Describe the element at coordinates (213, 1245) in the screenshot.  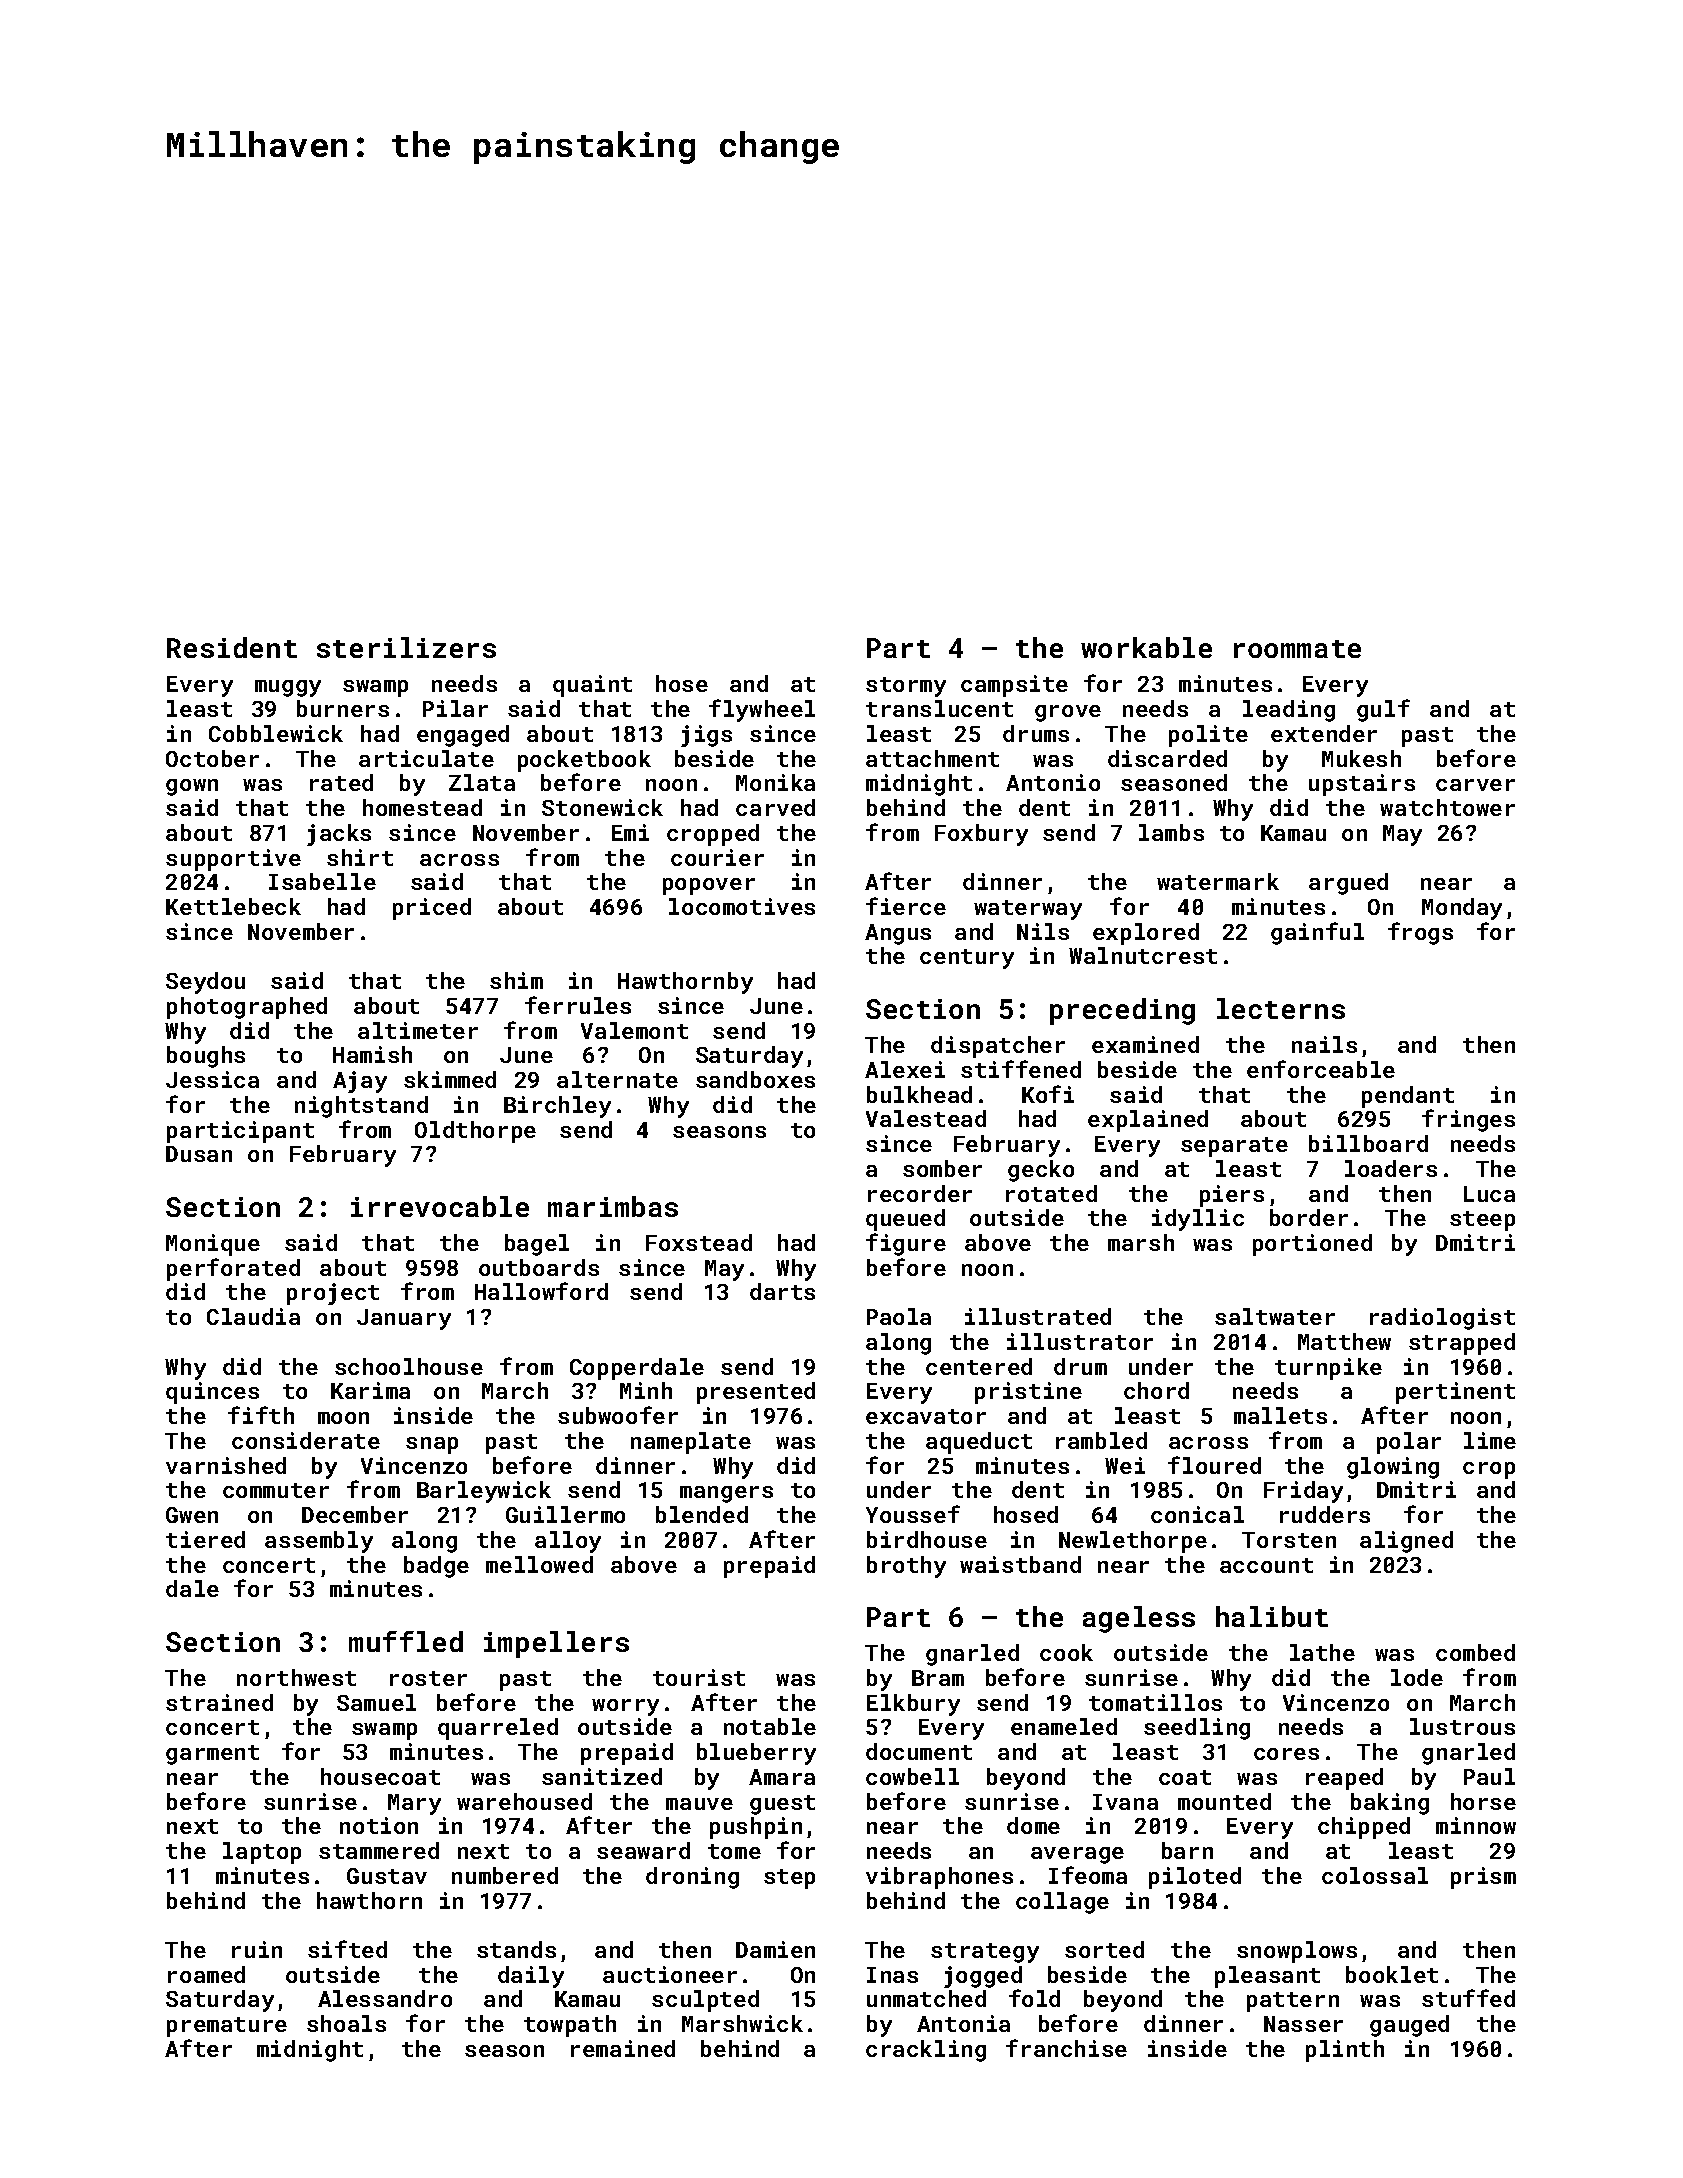
I see `Monique` at that location.
